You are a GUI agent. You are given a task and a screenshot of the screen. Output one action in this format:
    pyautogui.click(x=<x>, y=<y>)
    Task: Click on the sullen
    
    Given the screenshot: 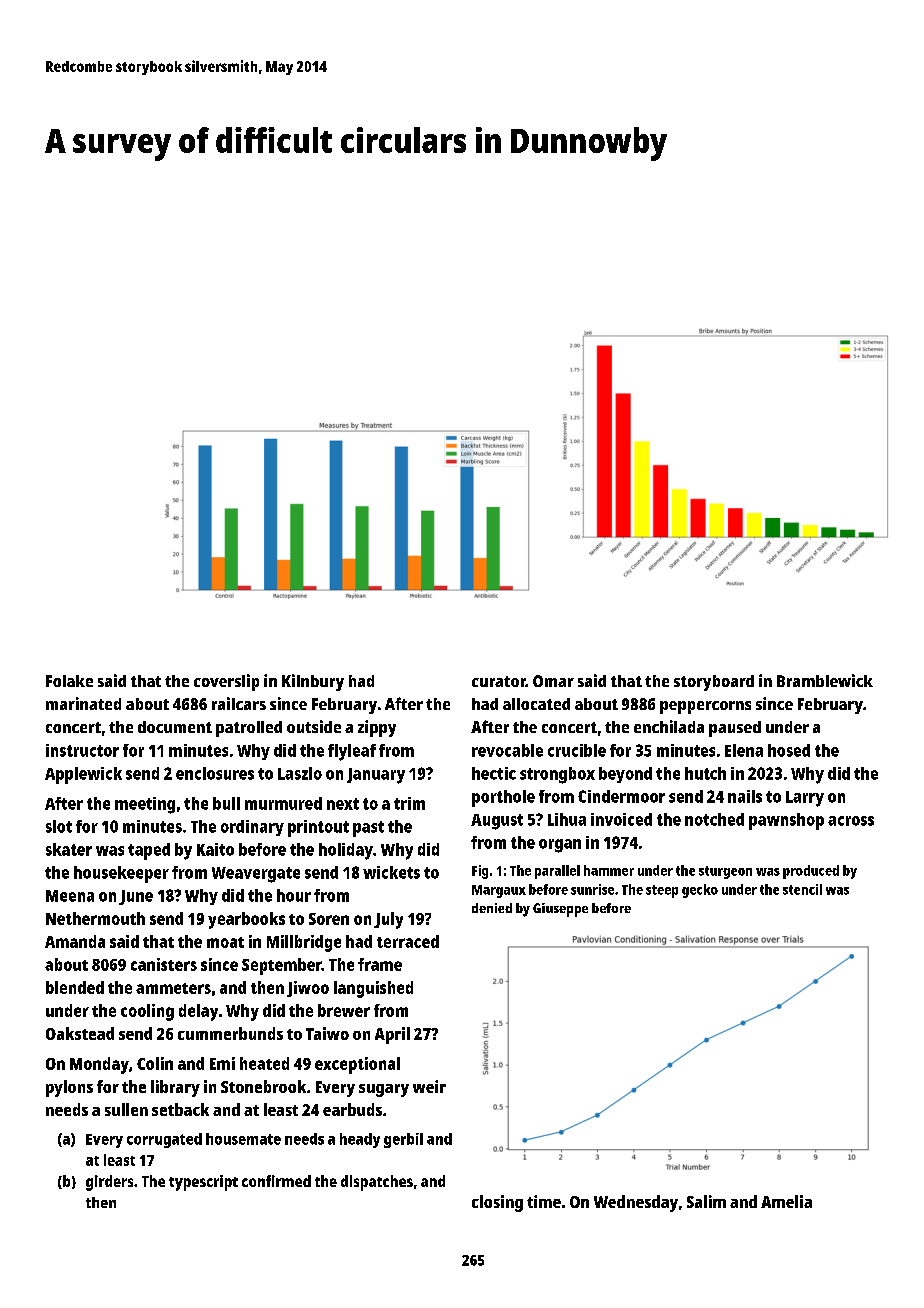 What is the action you would take?
    pyautogui.click(x=126, y=1109)
